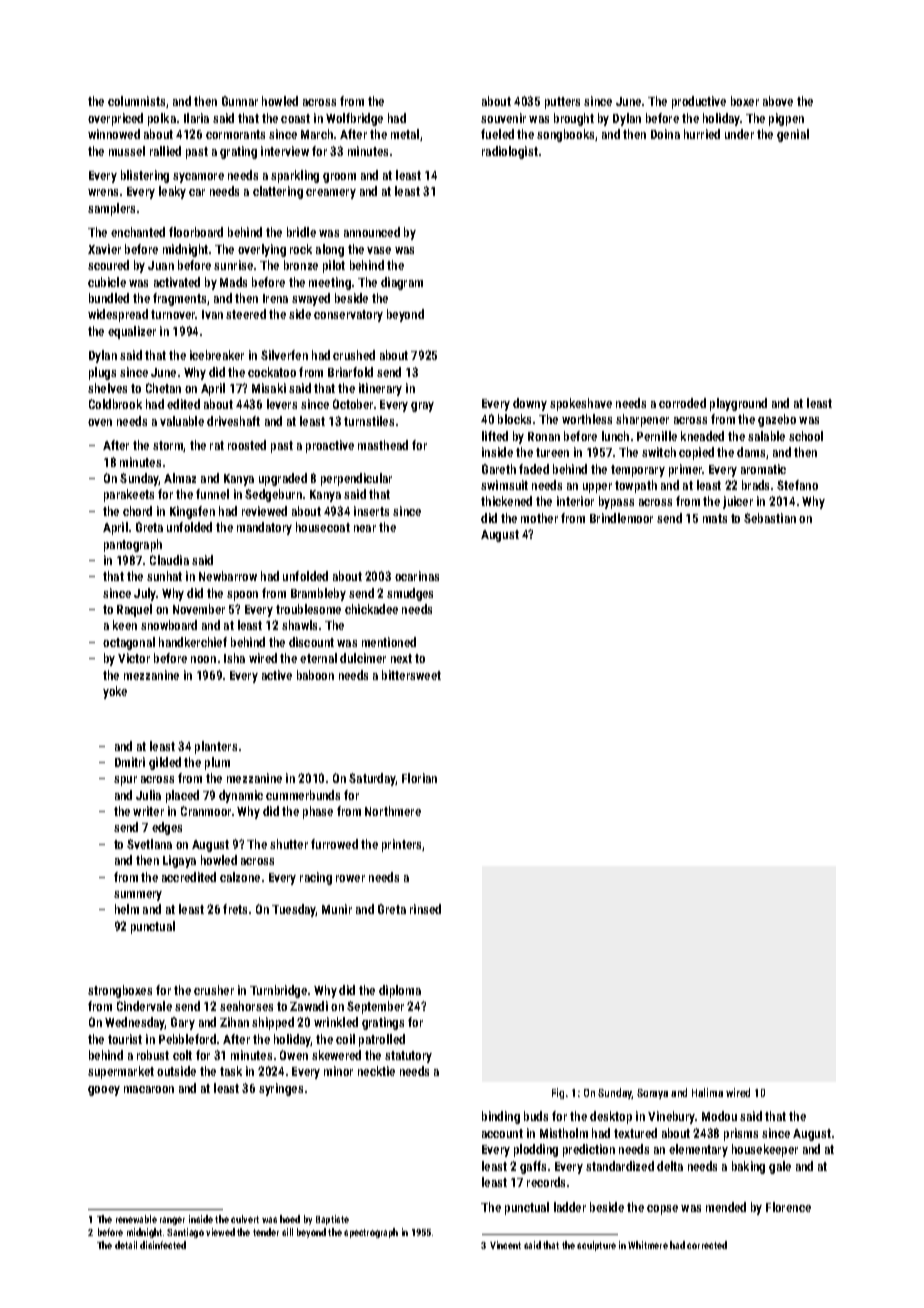 The width and height of the image is (924, 1308). Describe the element at coordinates (379, 250) in the image. I see `vase` at that location.
